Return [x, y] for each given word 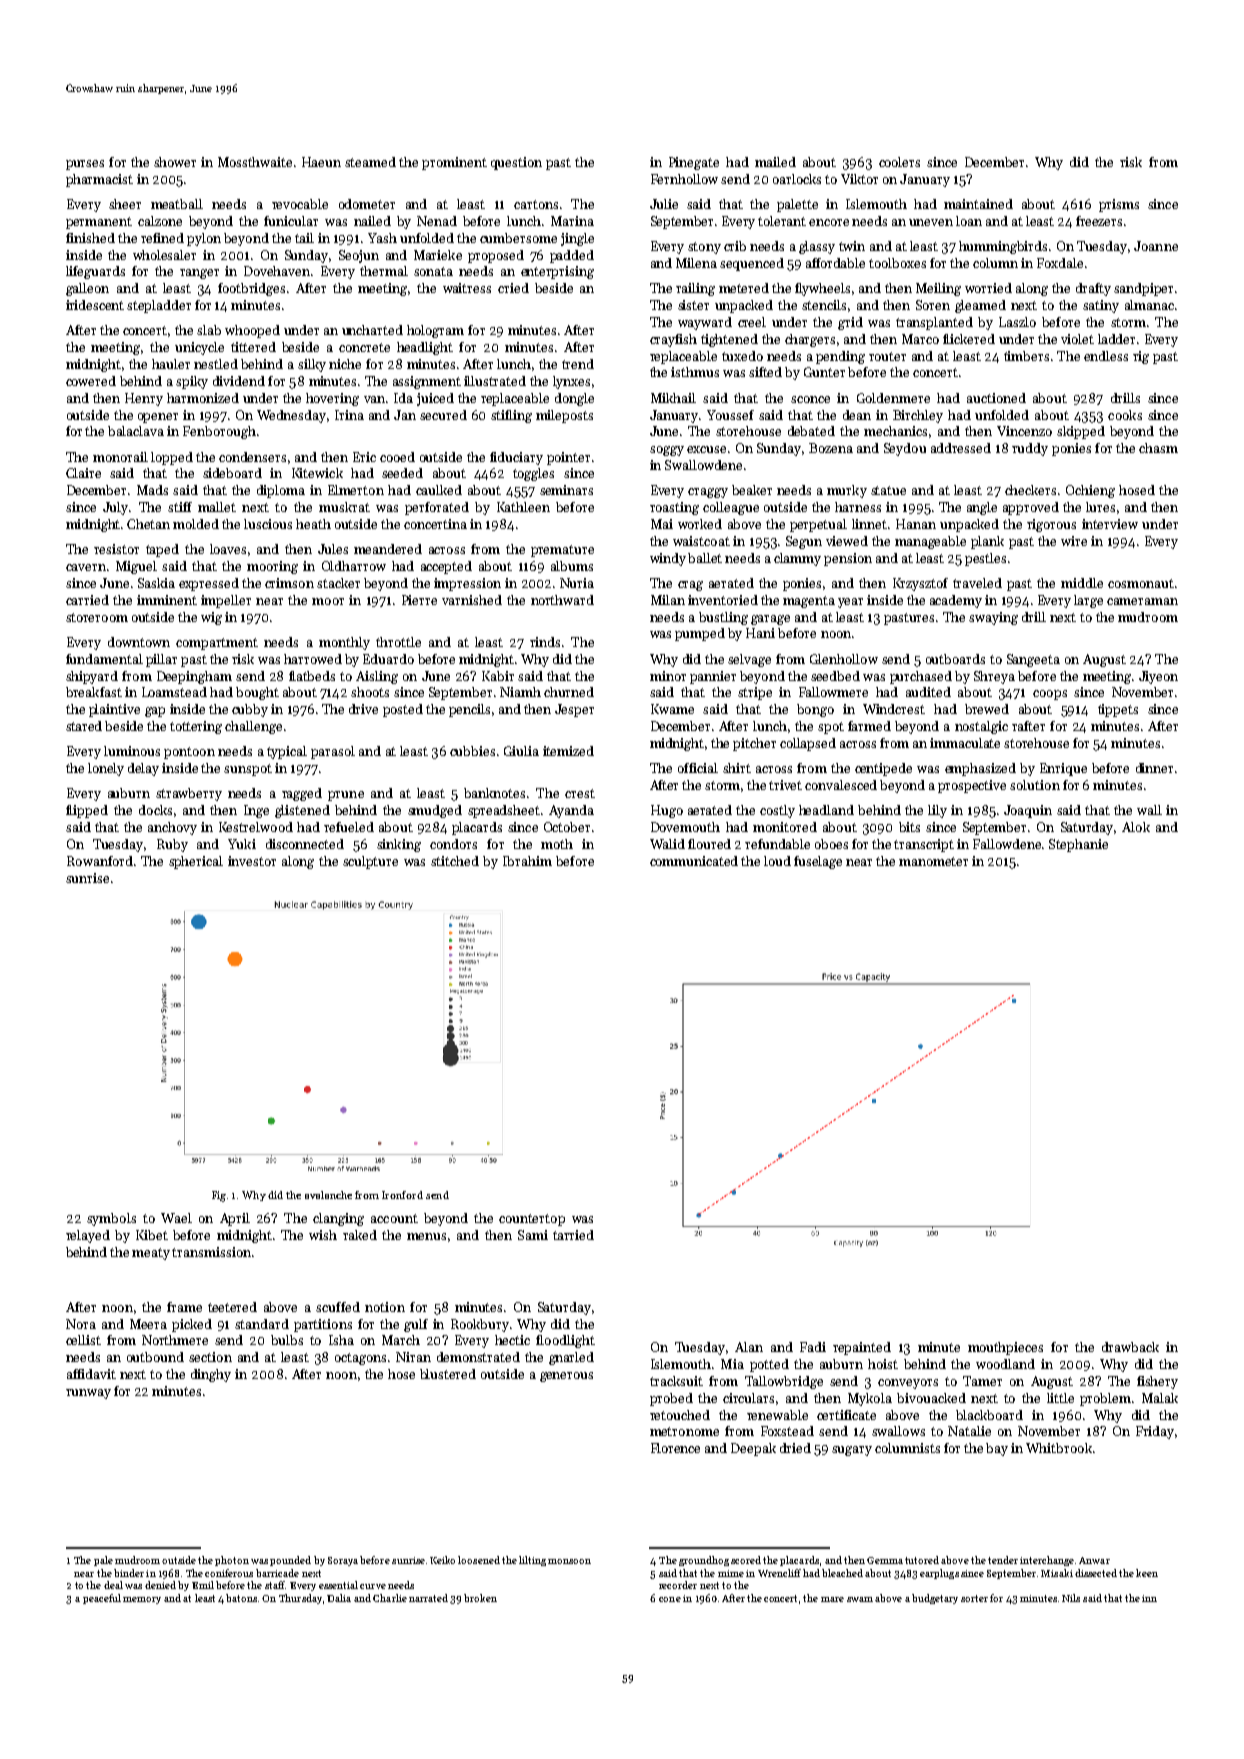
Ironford [402, 1195]
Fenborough [219, 432]
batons [241, 1598]
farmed [869, 726]
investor [252, 861]
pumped [700, 634]
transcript [924, 845]
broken [480, 1598]
